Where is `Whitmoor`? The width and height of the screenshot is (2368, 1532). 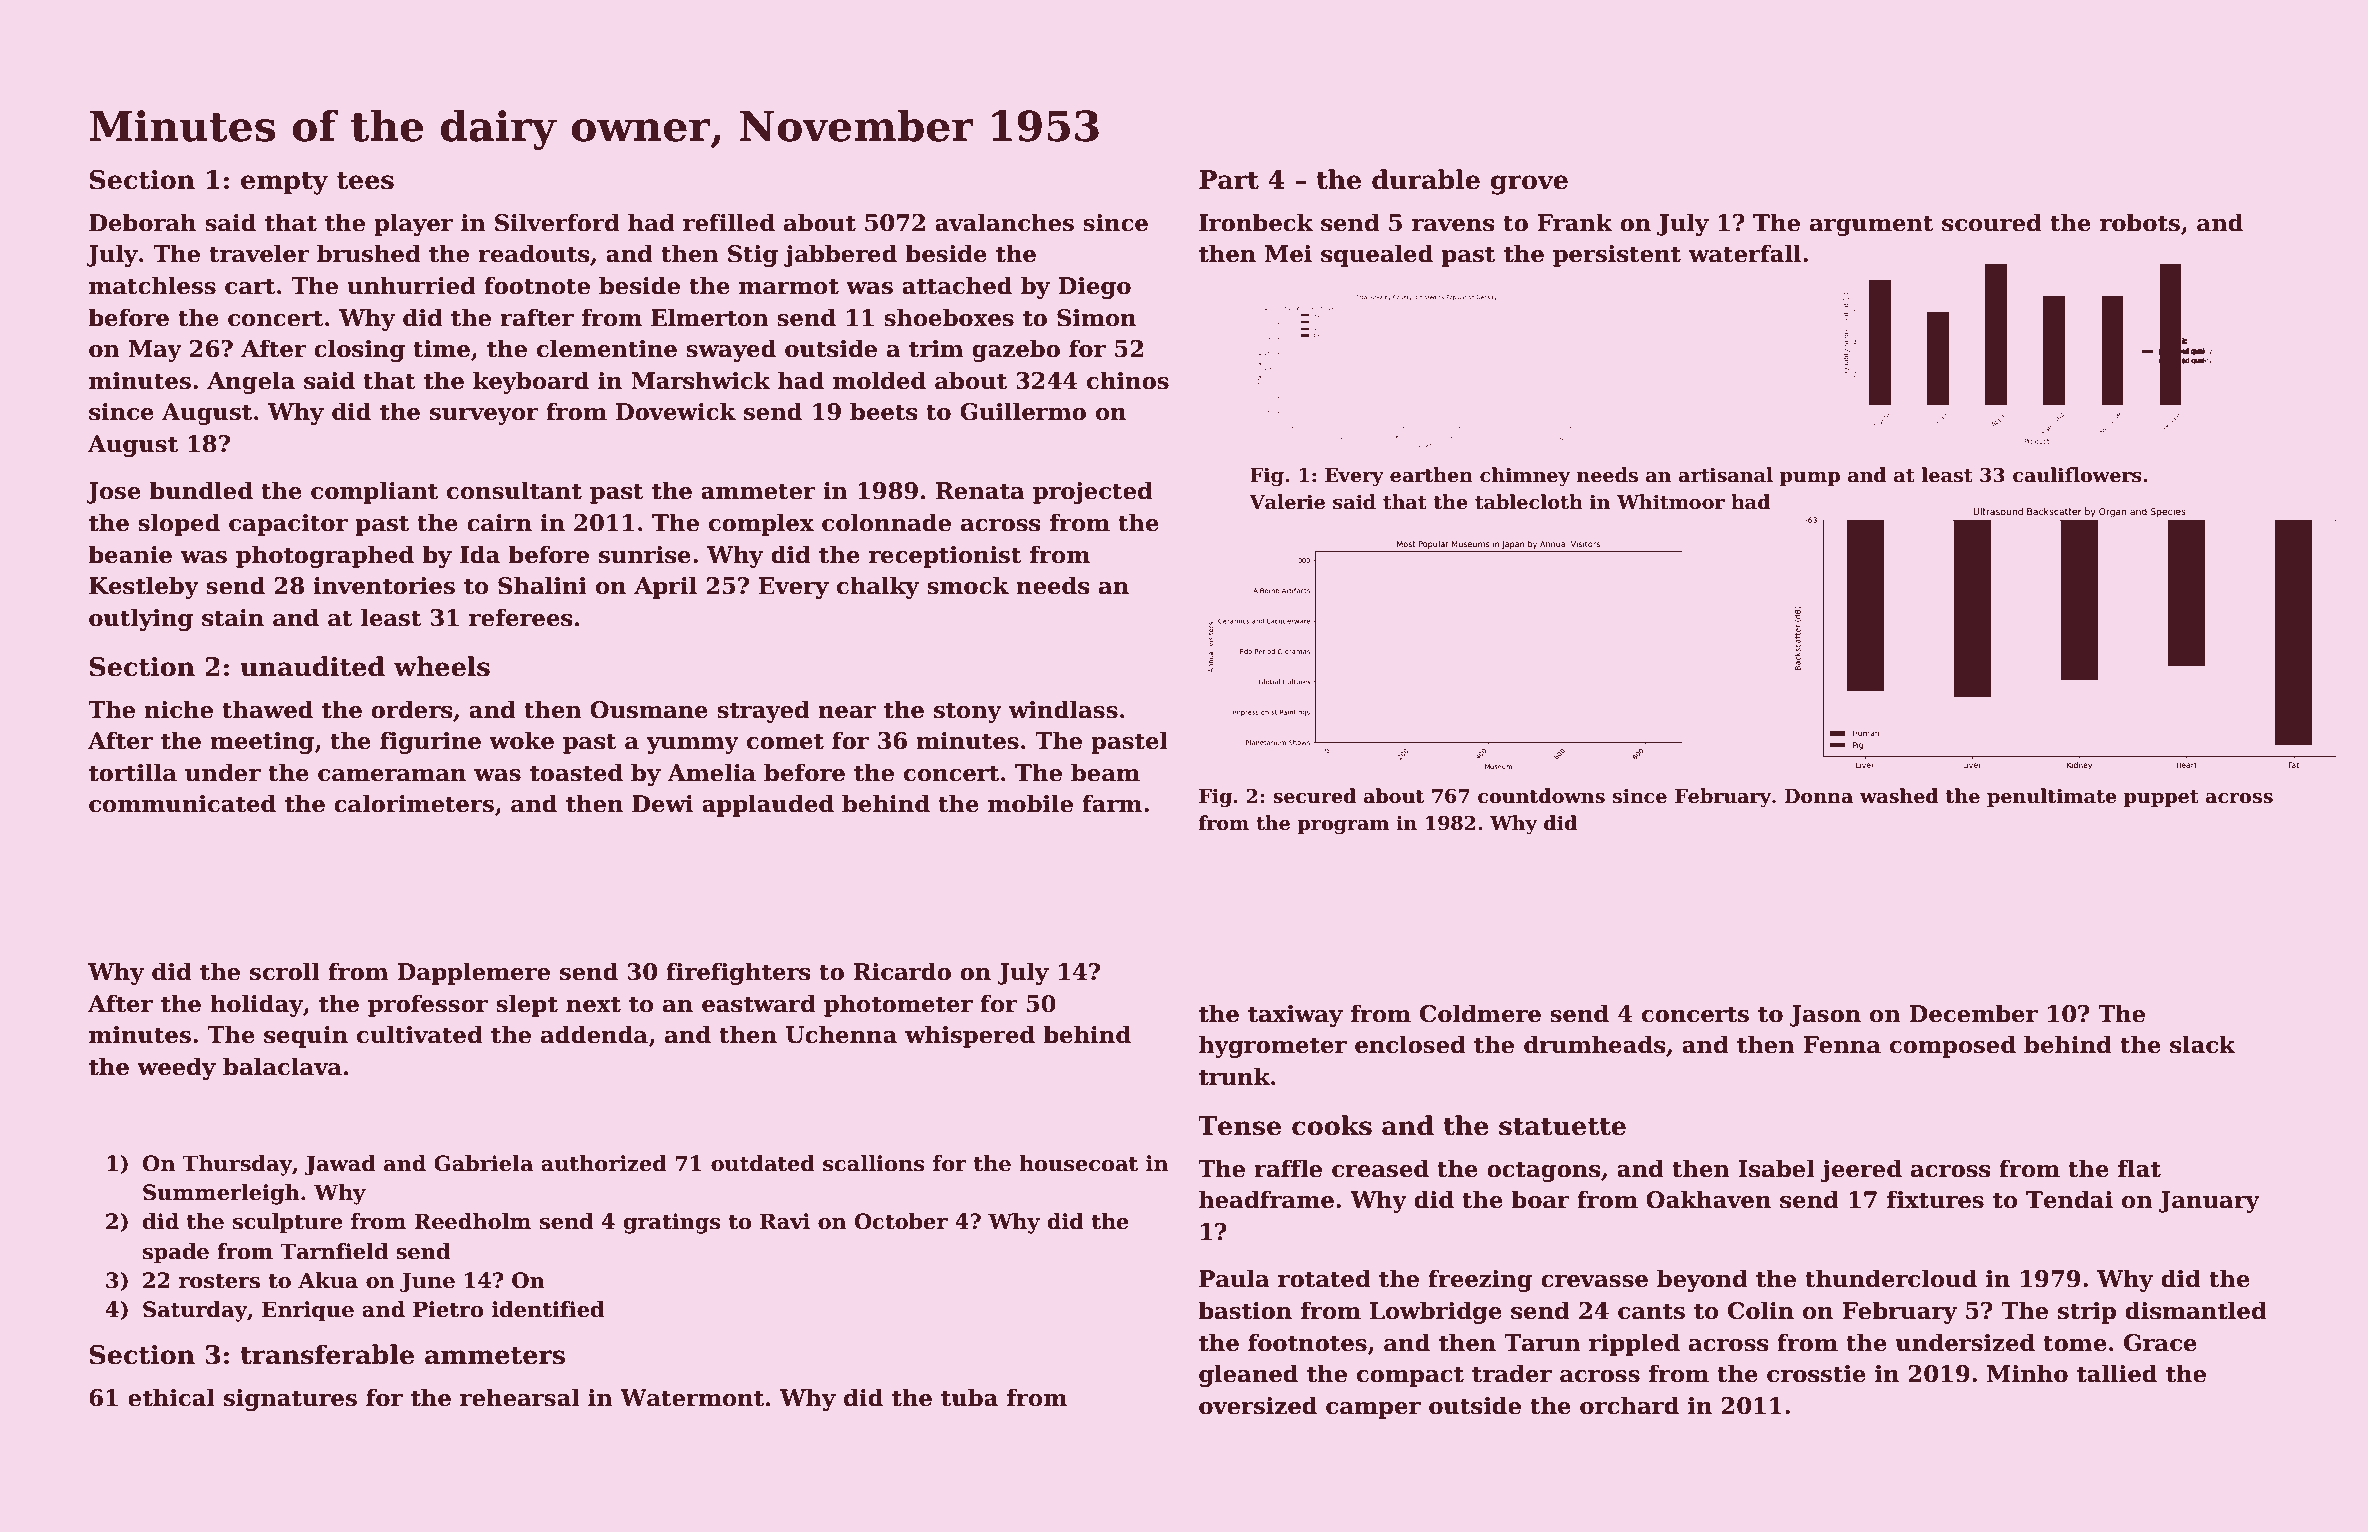 Whitmoor is located at coordinates (1671, 502).
